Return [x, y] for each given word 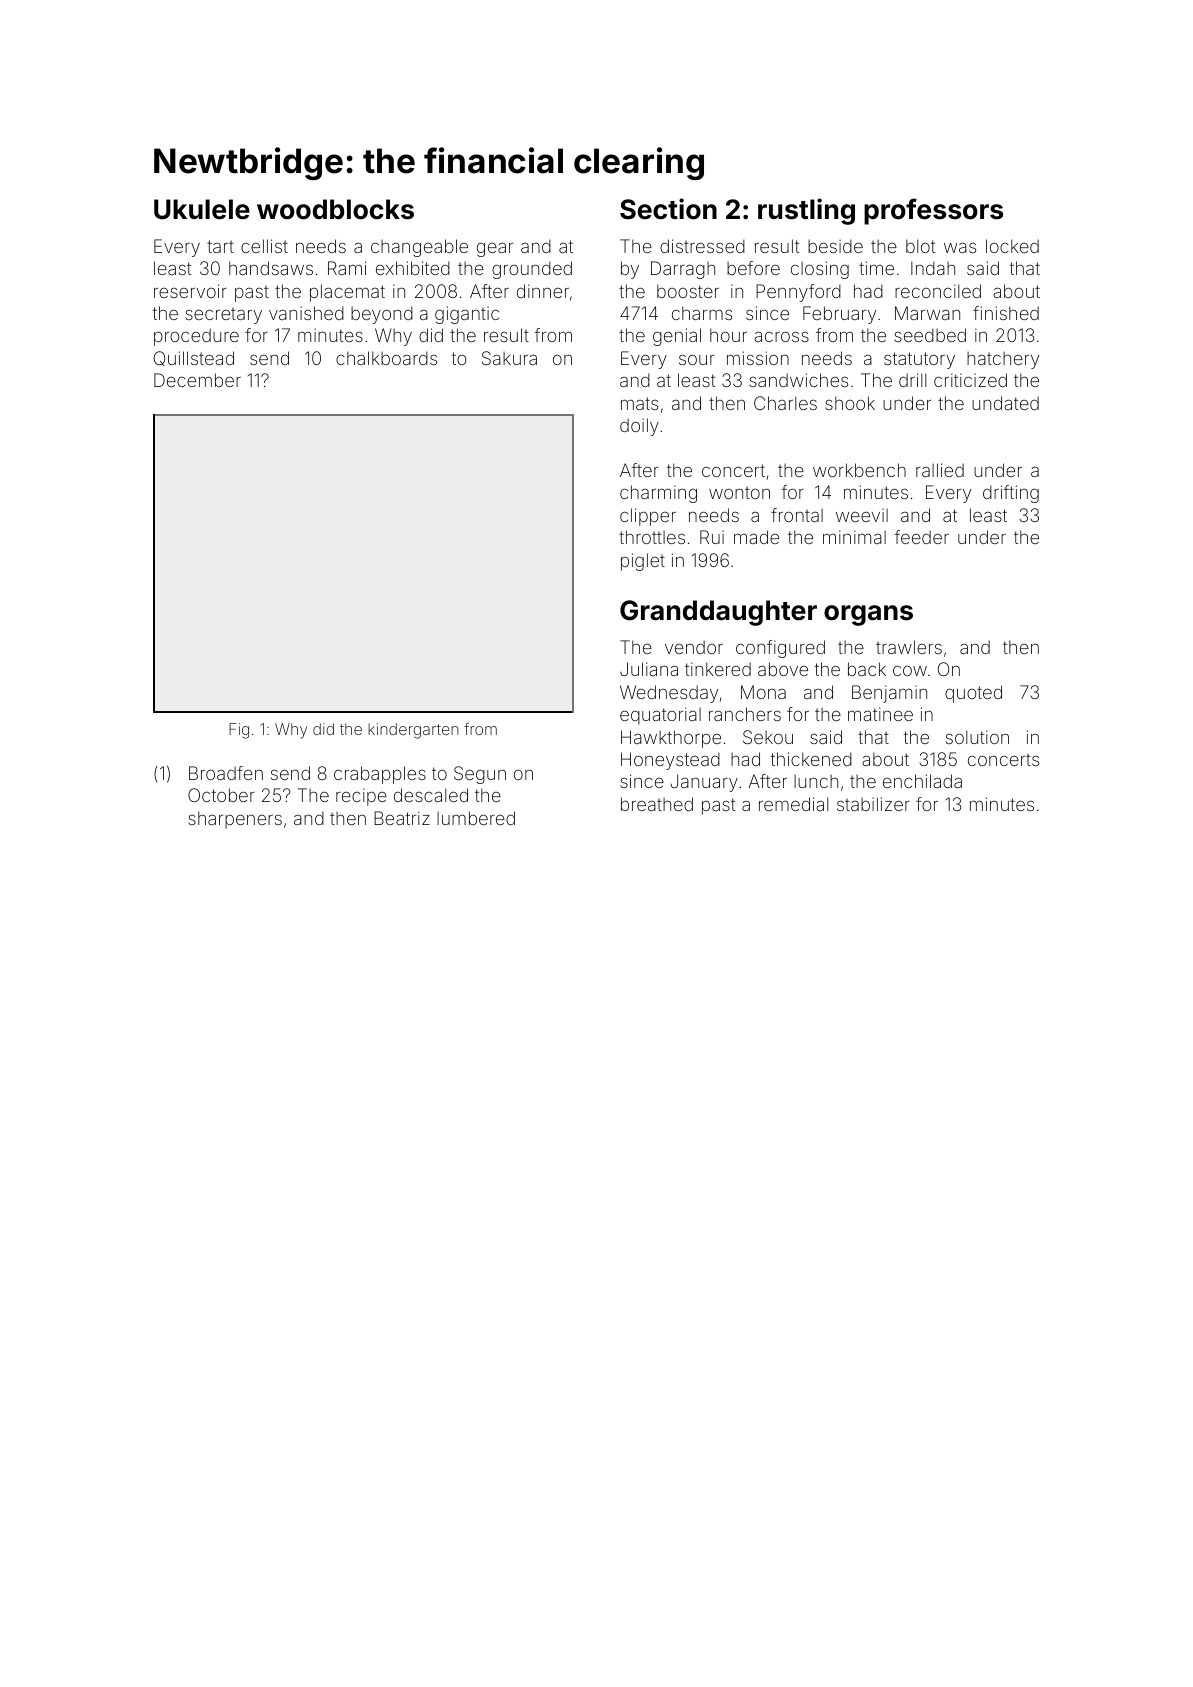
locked [1012, 246]
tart [220, 246]
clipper [648, 517]
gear [495, 250]
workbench [859, 470]
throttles [652, 537]
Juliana [649, 669]
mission [758, 358]
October [221, 795]
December [197, 380]
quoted [973, 694]
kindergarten [413, 731]
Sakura [509, 358]
